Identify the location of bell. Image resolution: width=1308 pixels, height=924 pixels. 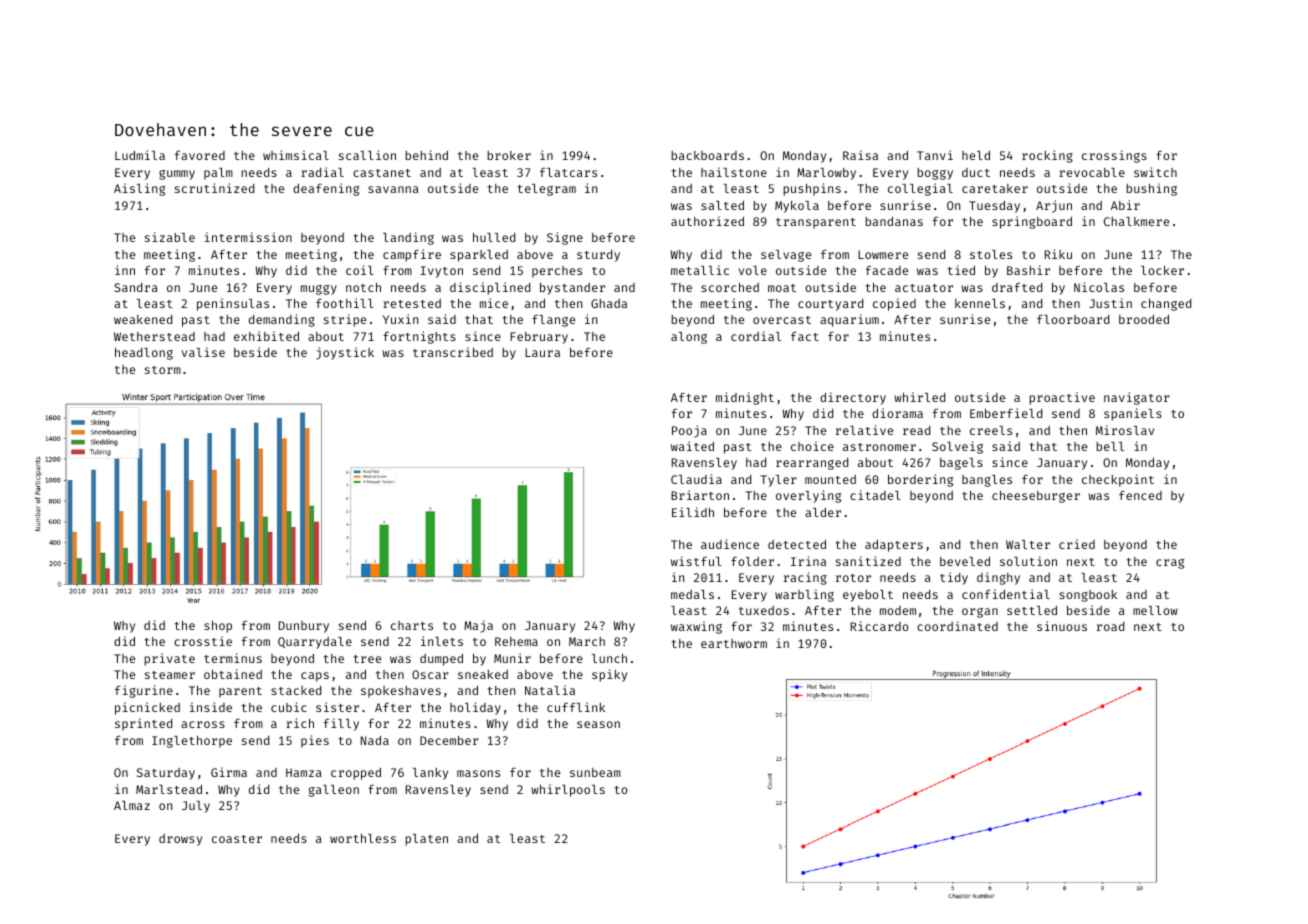
(1110, 446).
